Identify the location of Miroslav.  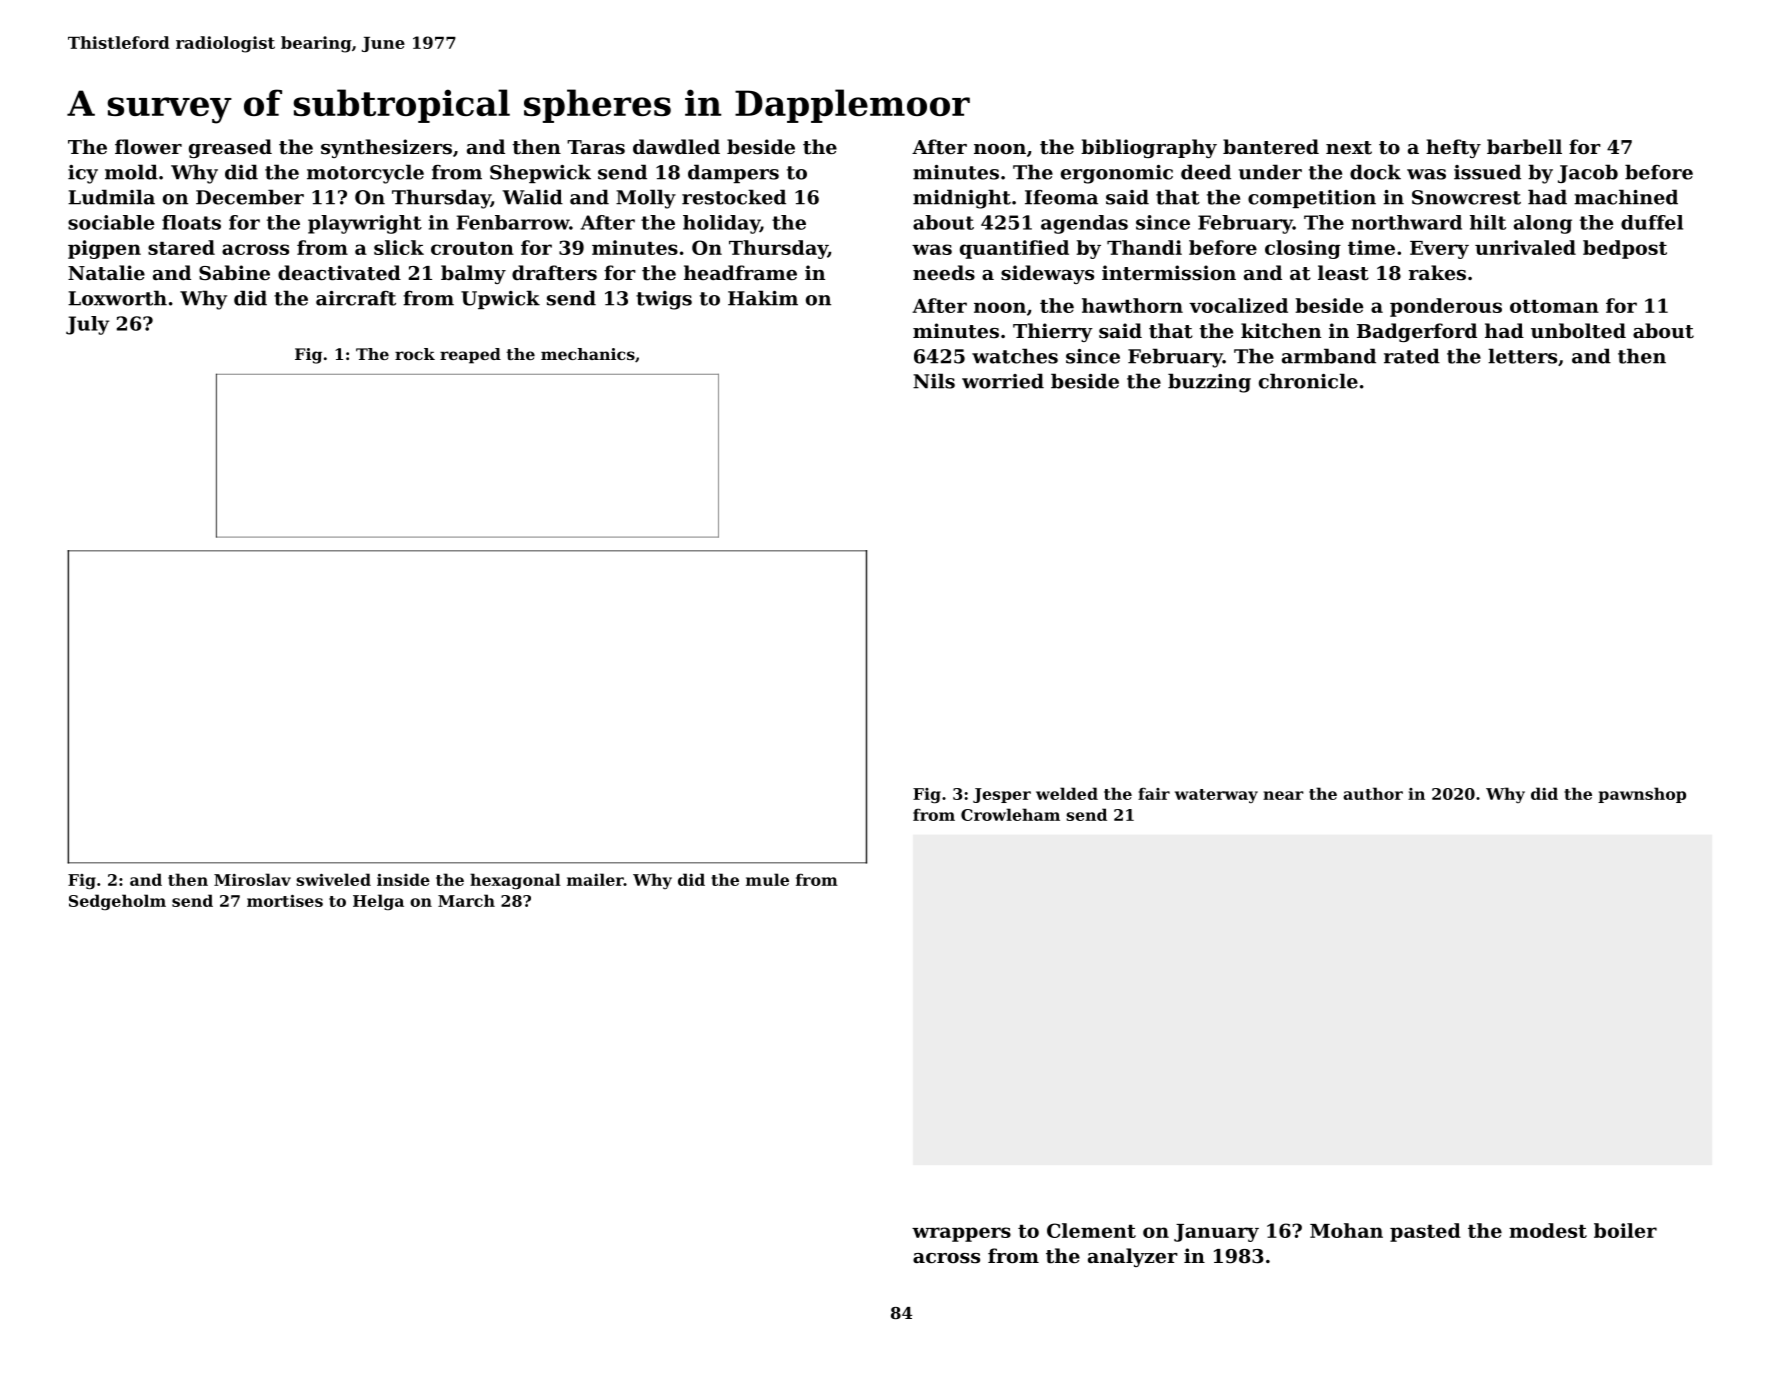
(252, 879).
